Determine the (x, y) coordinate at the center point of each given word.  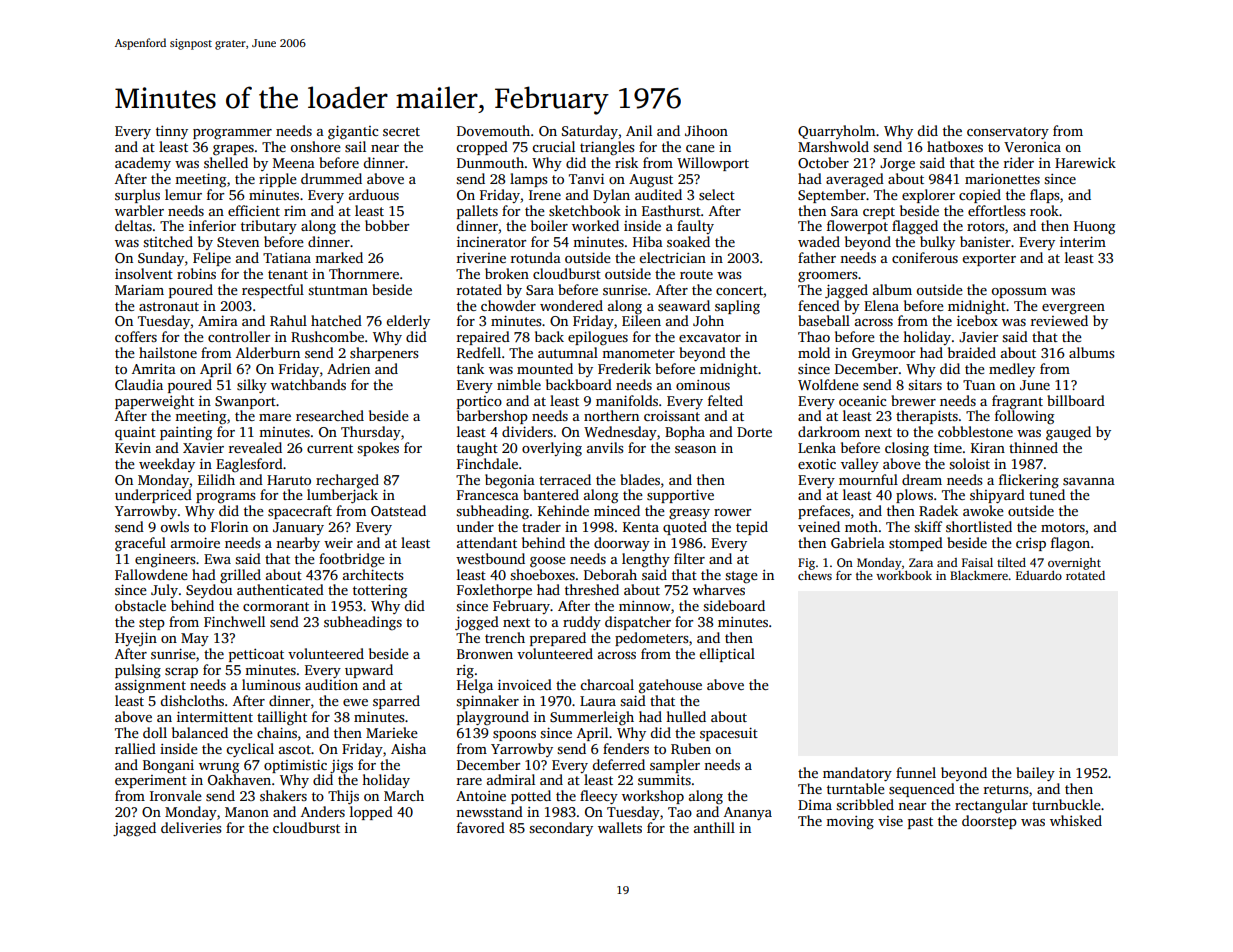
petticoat (256, 655)
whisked (1076, 820)
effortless (996, 210)
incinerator (491, 241)
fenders (626, 748)
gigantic (353, 132)
